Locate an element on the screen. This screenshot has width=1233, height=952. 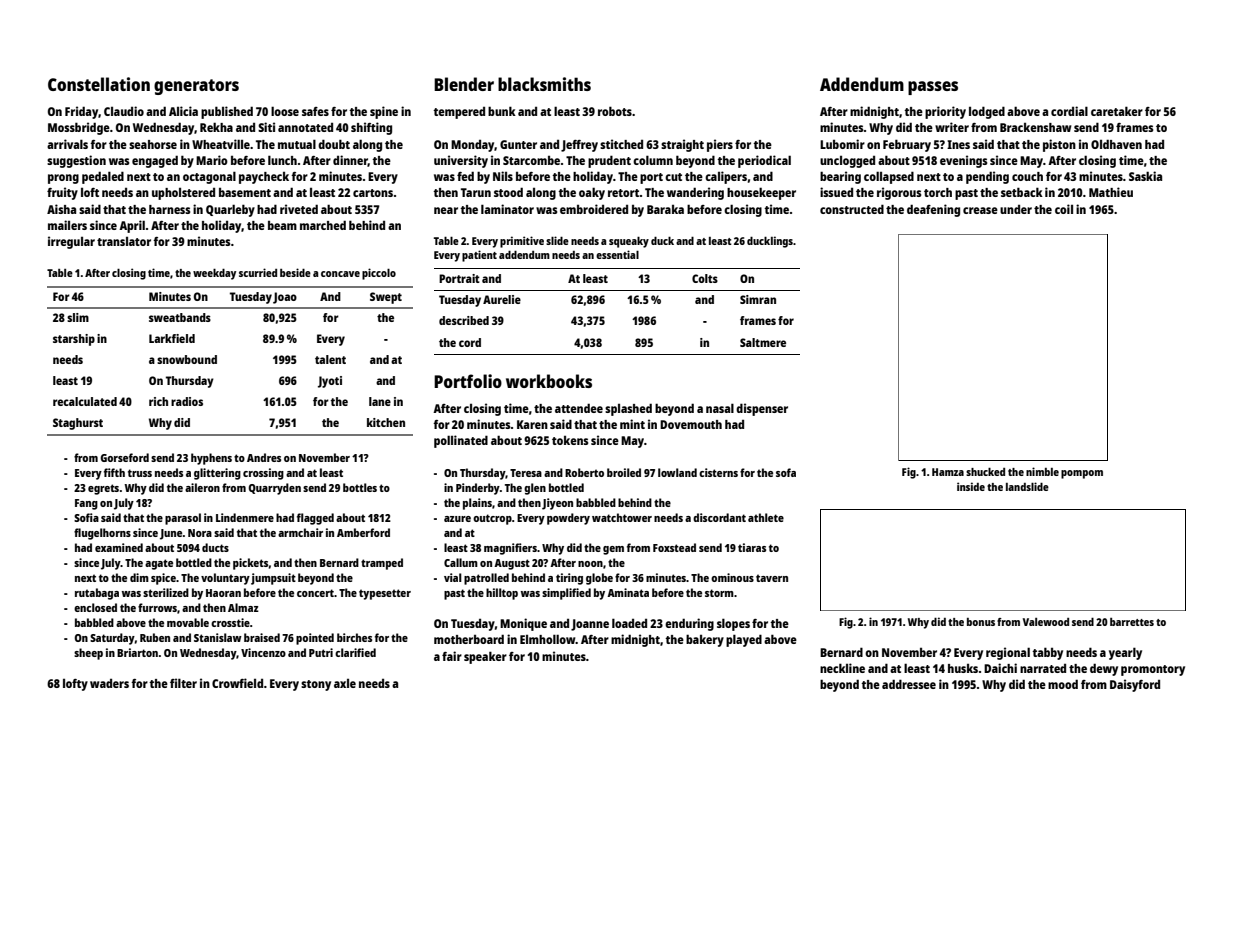
pending is located at coordinates (987, 177).
